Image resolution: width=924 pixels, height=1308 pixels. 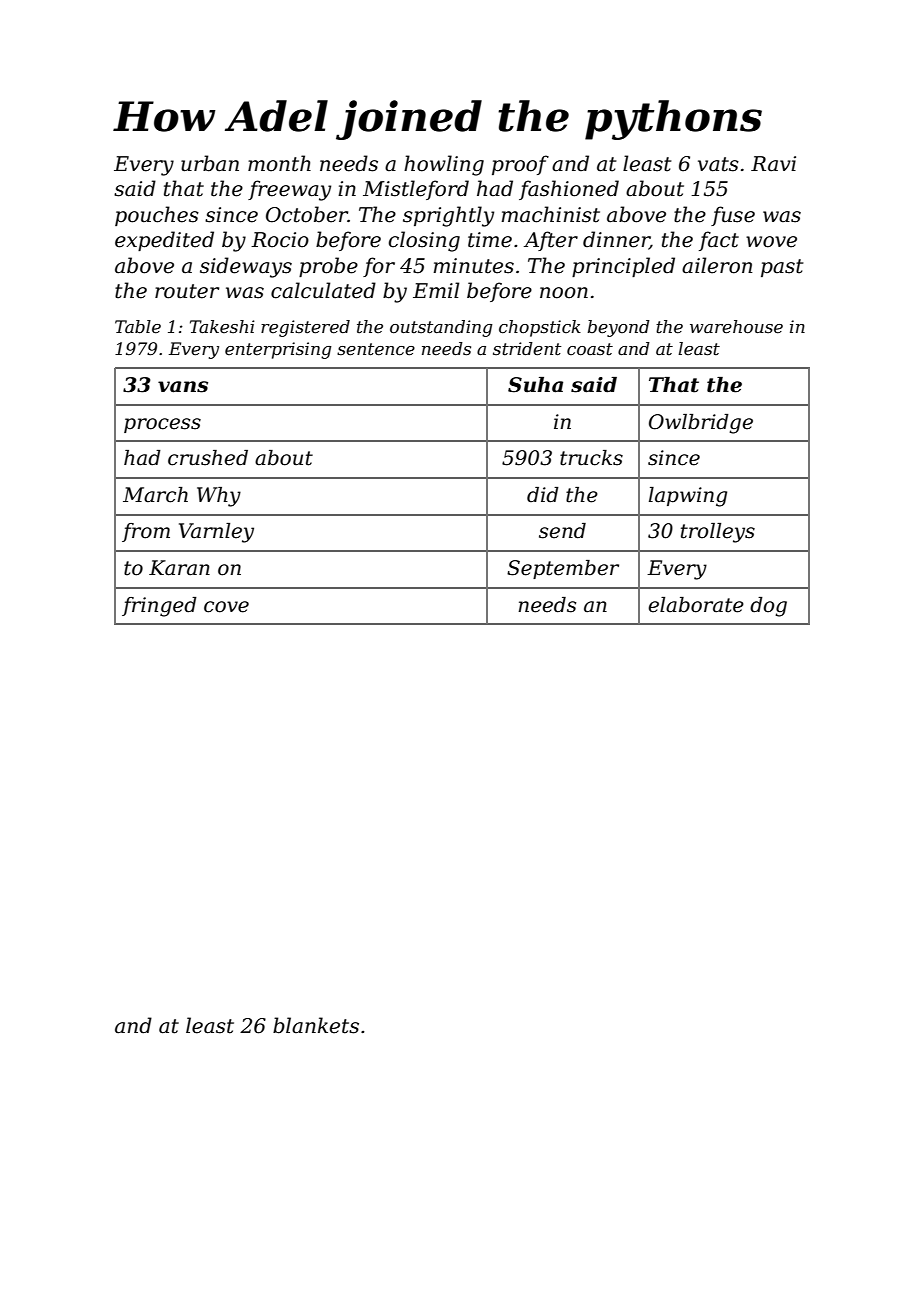 I want to click on cove, so click(x=226, y=607).
